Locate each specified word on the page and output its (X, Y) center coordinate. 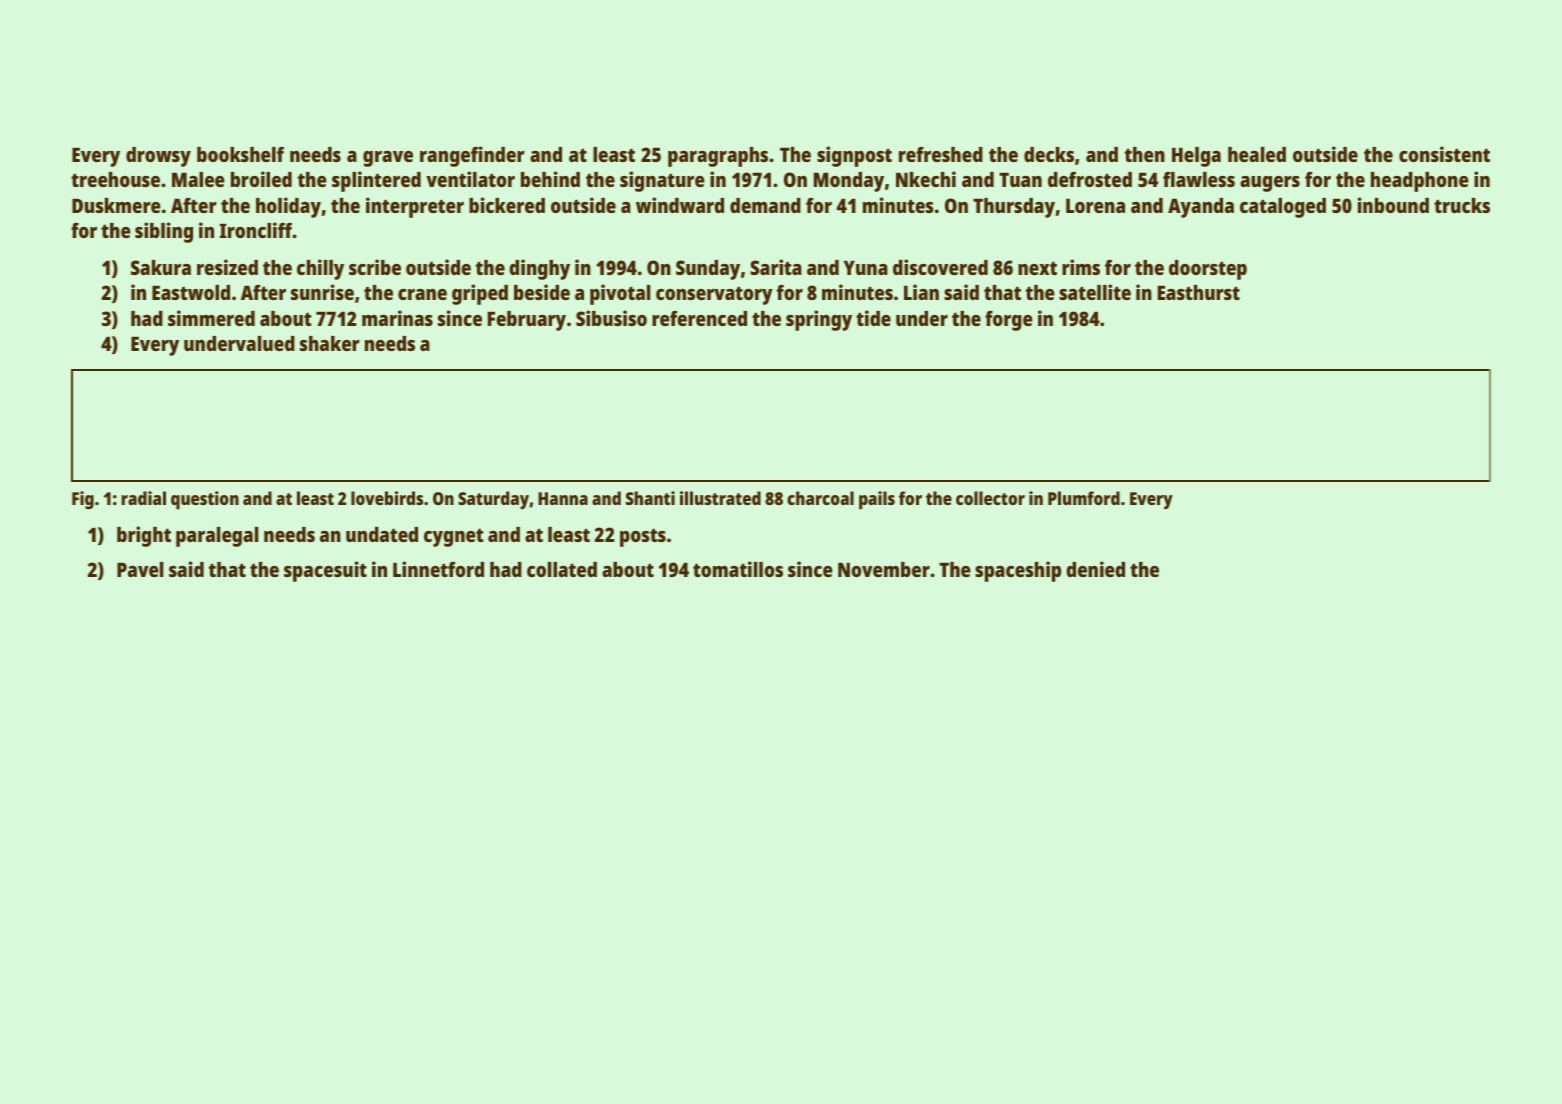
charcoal (820, 498)
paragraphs (718, 157)
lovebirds (387, 498)
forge (1009, 321)
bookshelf (240, 154)
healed (1257, 154)
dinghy (539, 269)
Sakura (161, 267)
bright (144, 536)
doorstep (1208, 270)
